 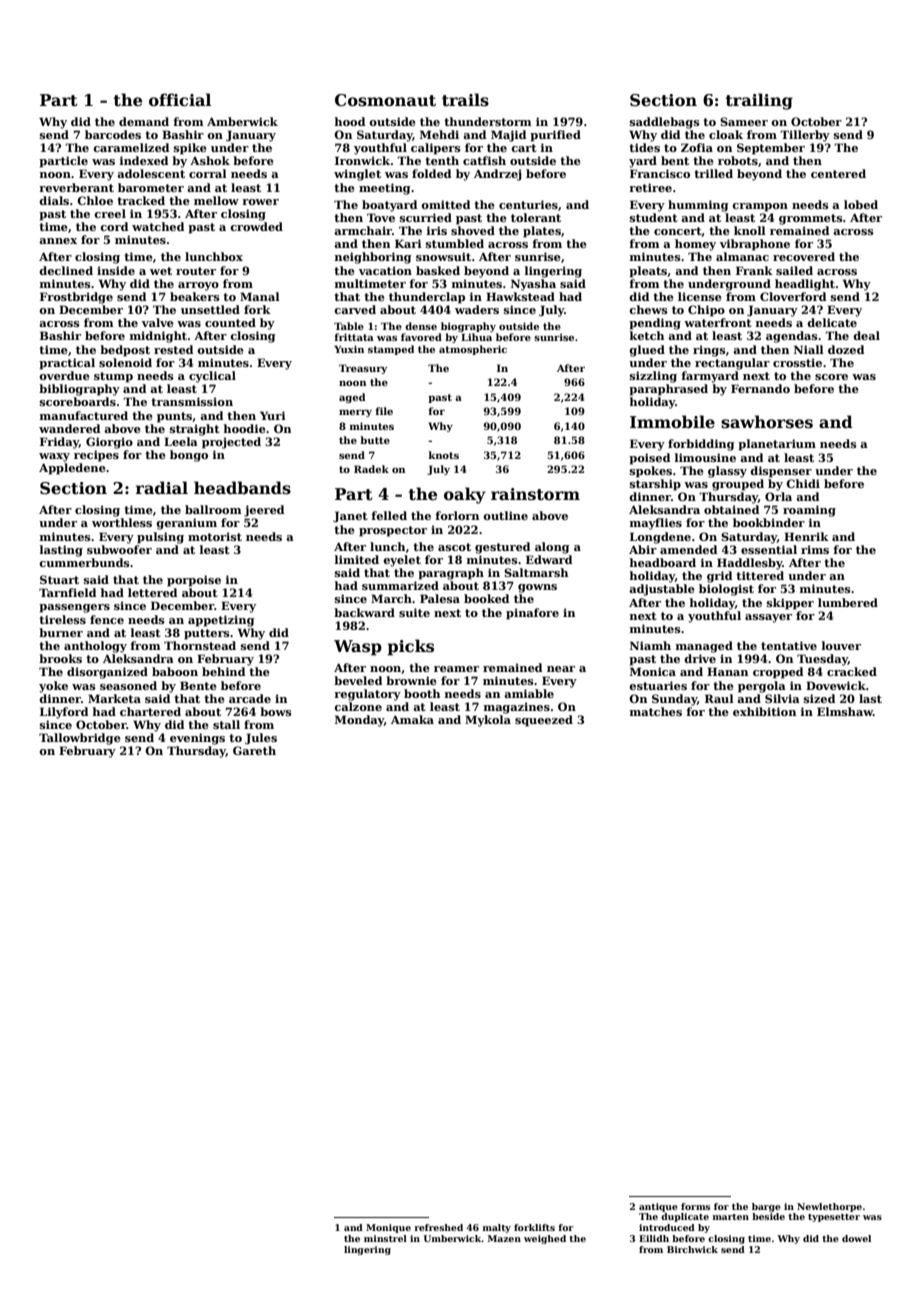 What do you see at coordinates (555, 136) in the screenshot?
I see `purified` at bounding box center [555, 136].
